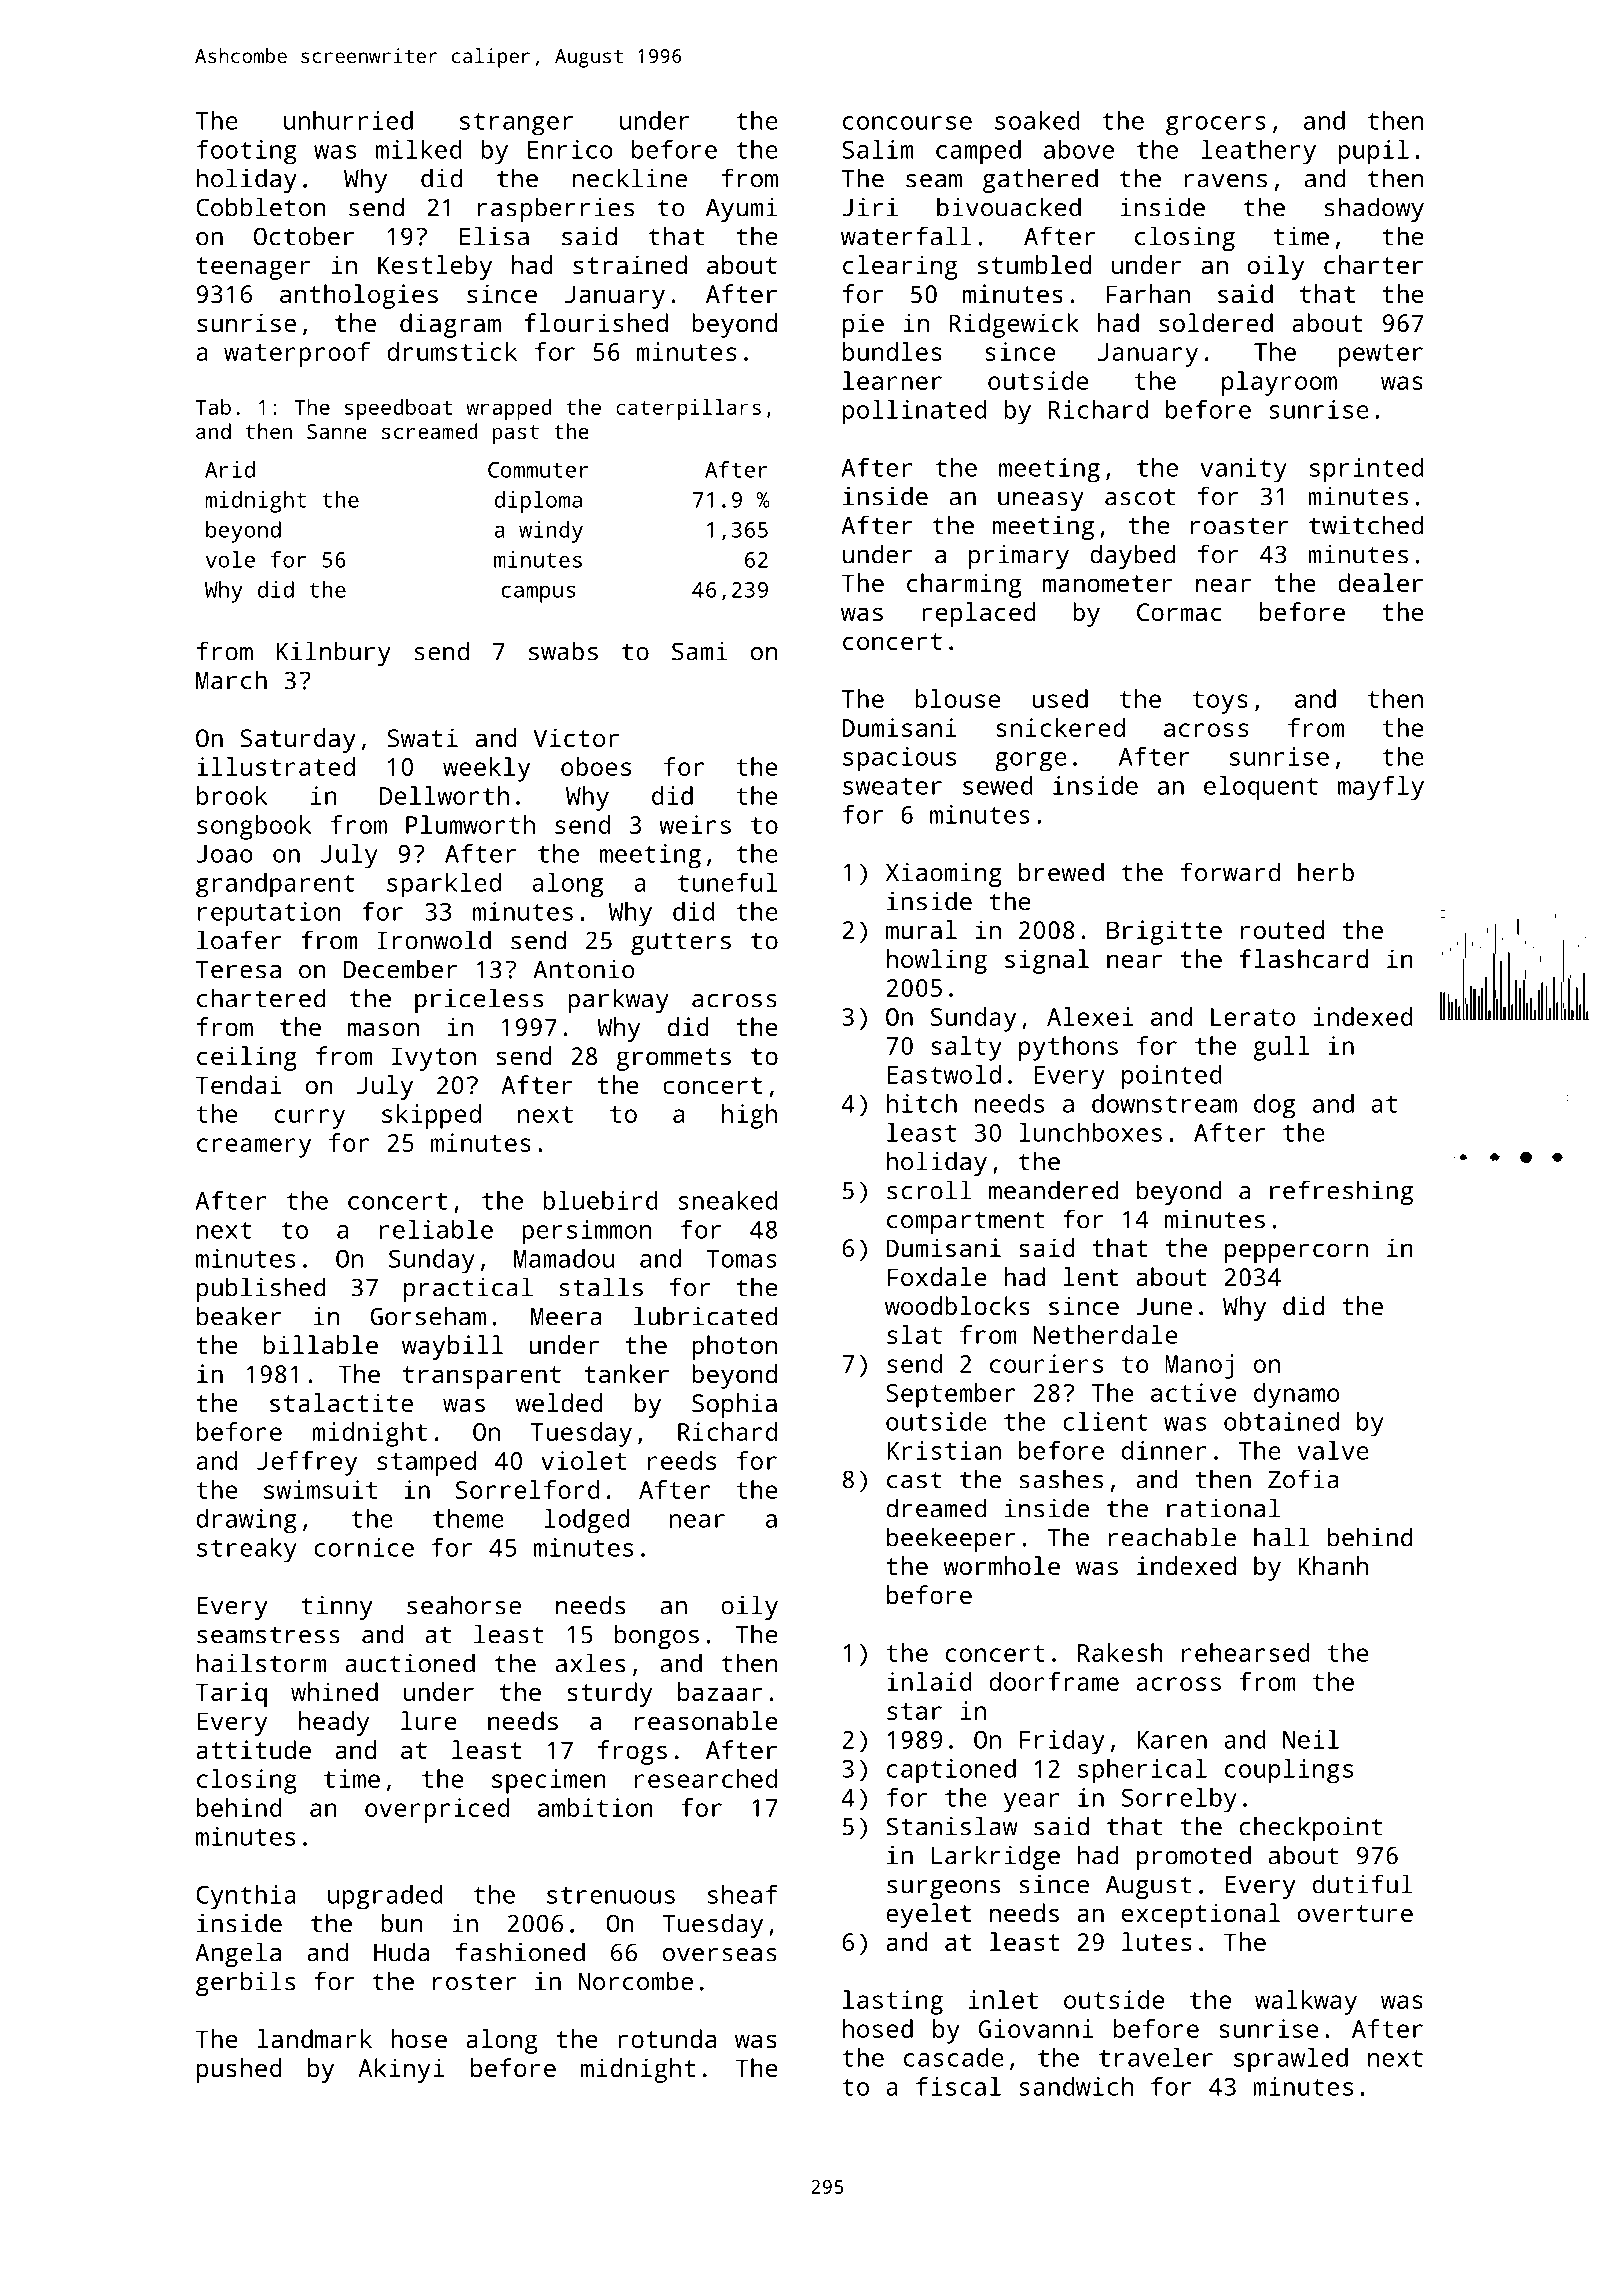  Describe the element at coordinates (422, 737) in the image. I see `Swati` at that location.
